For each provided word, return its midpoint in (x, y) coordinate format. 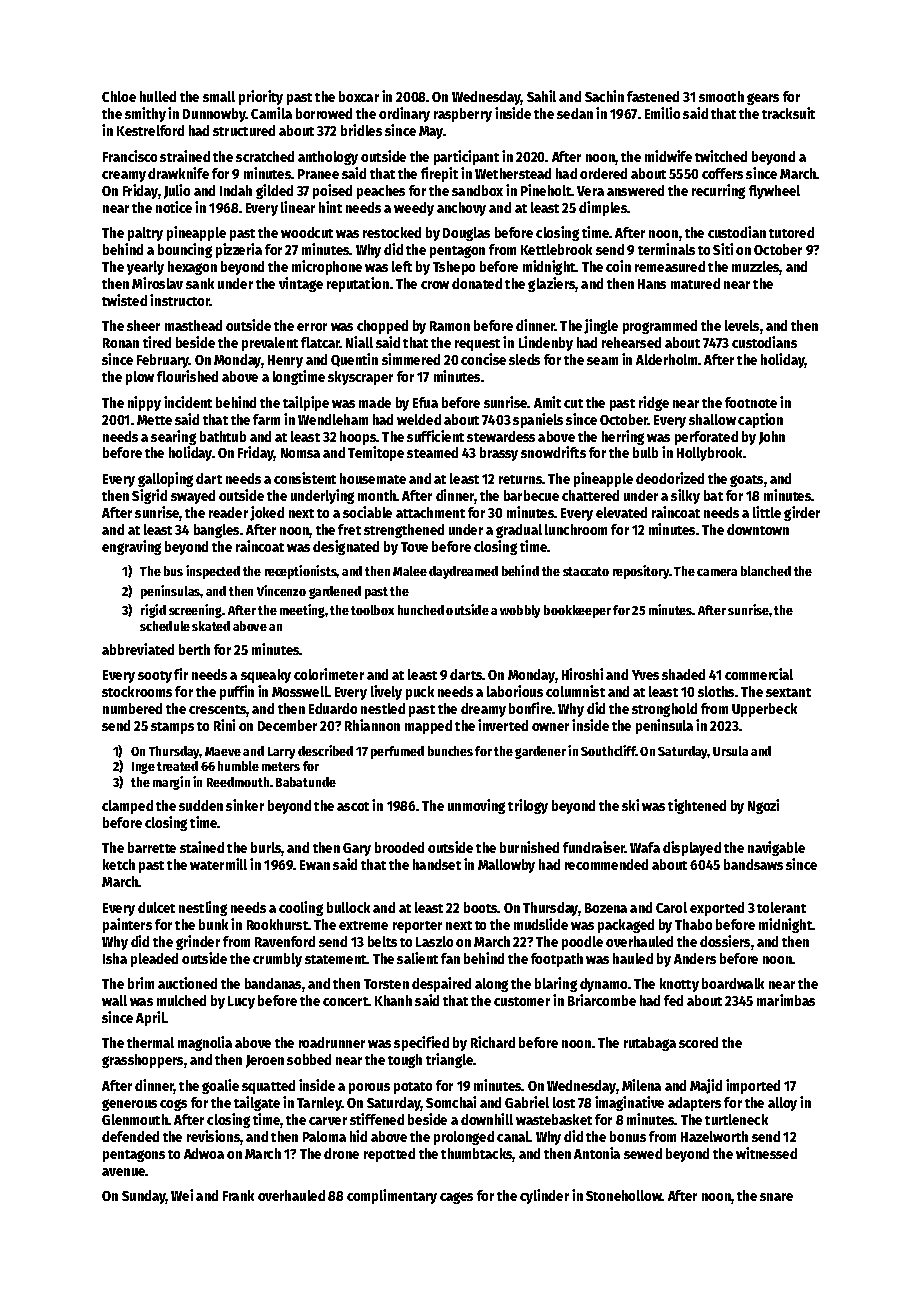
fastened (653, 96)
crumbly (277, 960)
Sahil (541, 96)
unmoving (476, 806)
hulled (158, 96)
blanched (766, 571)
